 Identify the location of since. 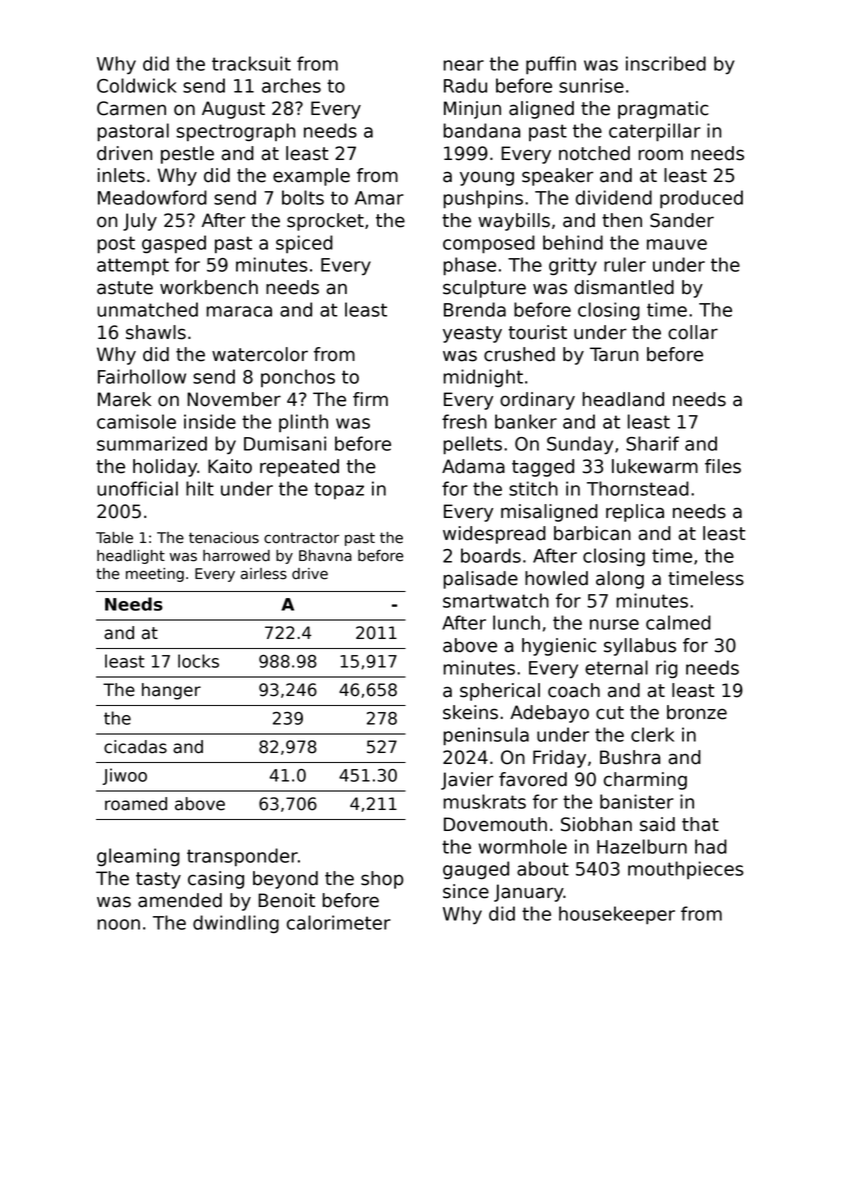
(466, 891).
